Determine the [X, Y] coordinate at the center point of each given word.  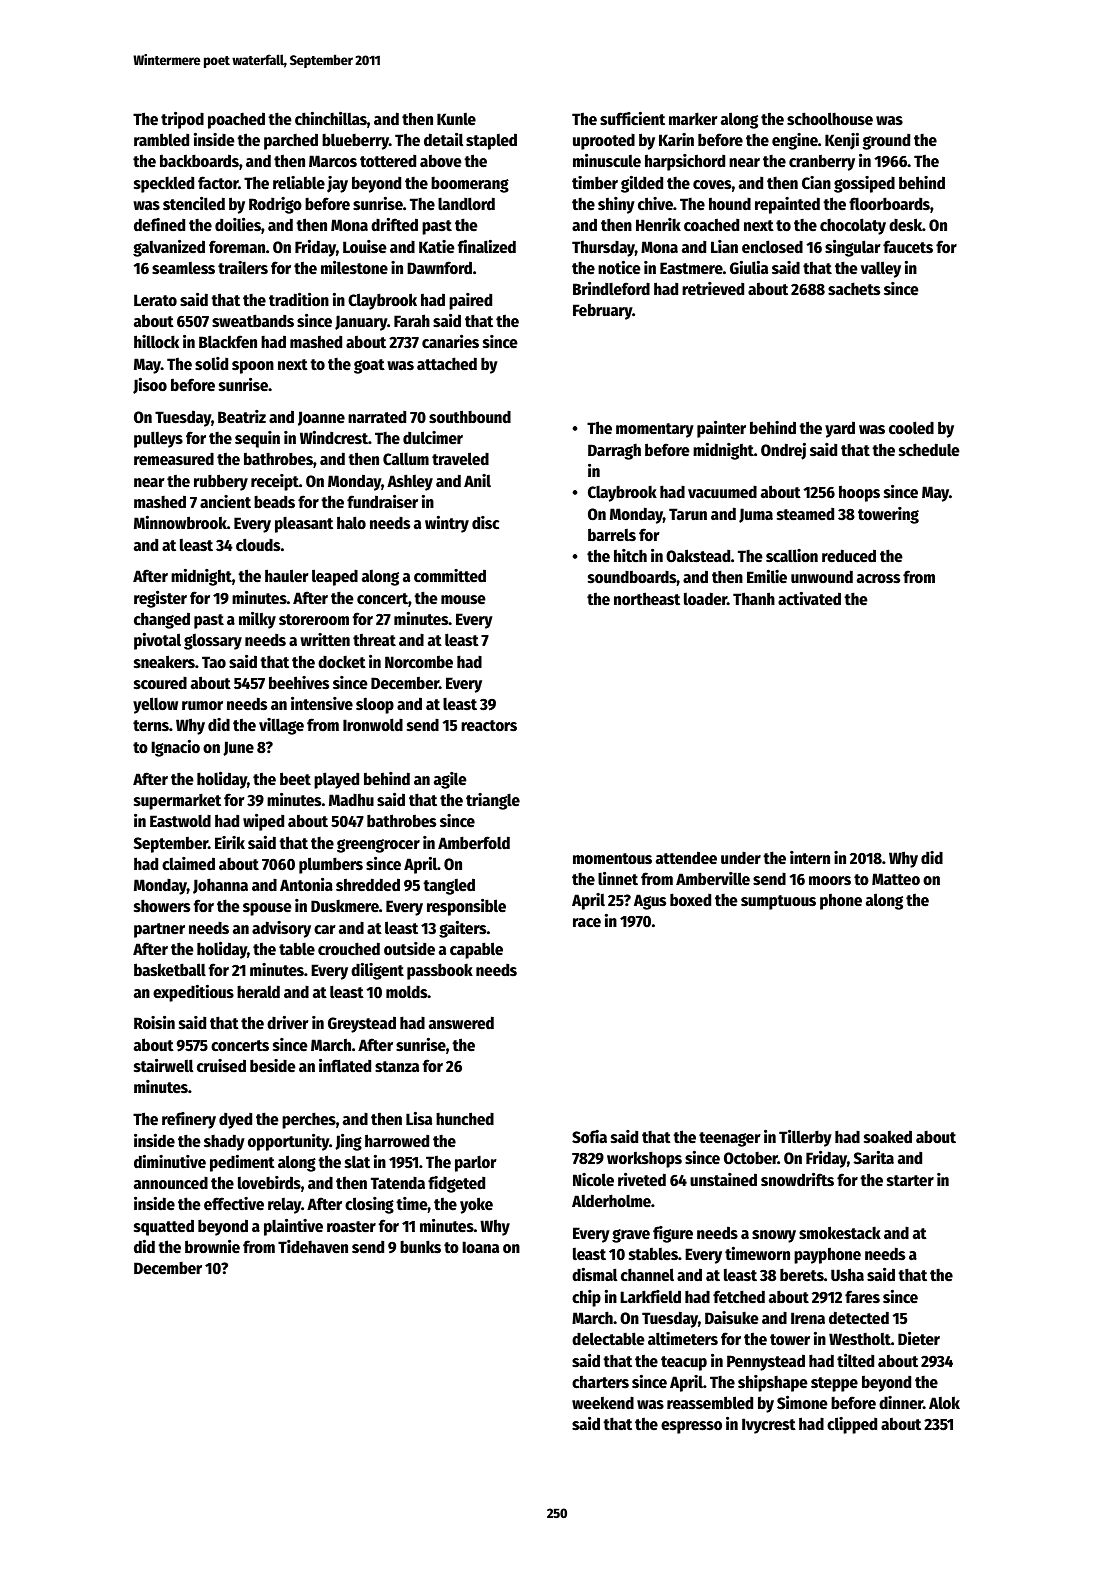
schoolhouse [830, 119]
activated [809, 599]
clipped [852, 1425]
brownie [212, 1247]
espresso [691, 1427]
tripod [182, 120]
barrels [612, 535]
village [281, 726]
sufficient [632, 119]
